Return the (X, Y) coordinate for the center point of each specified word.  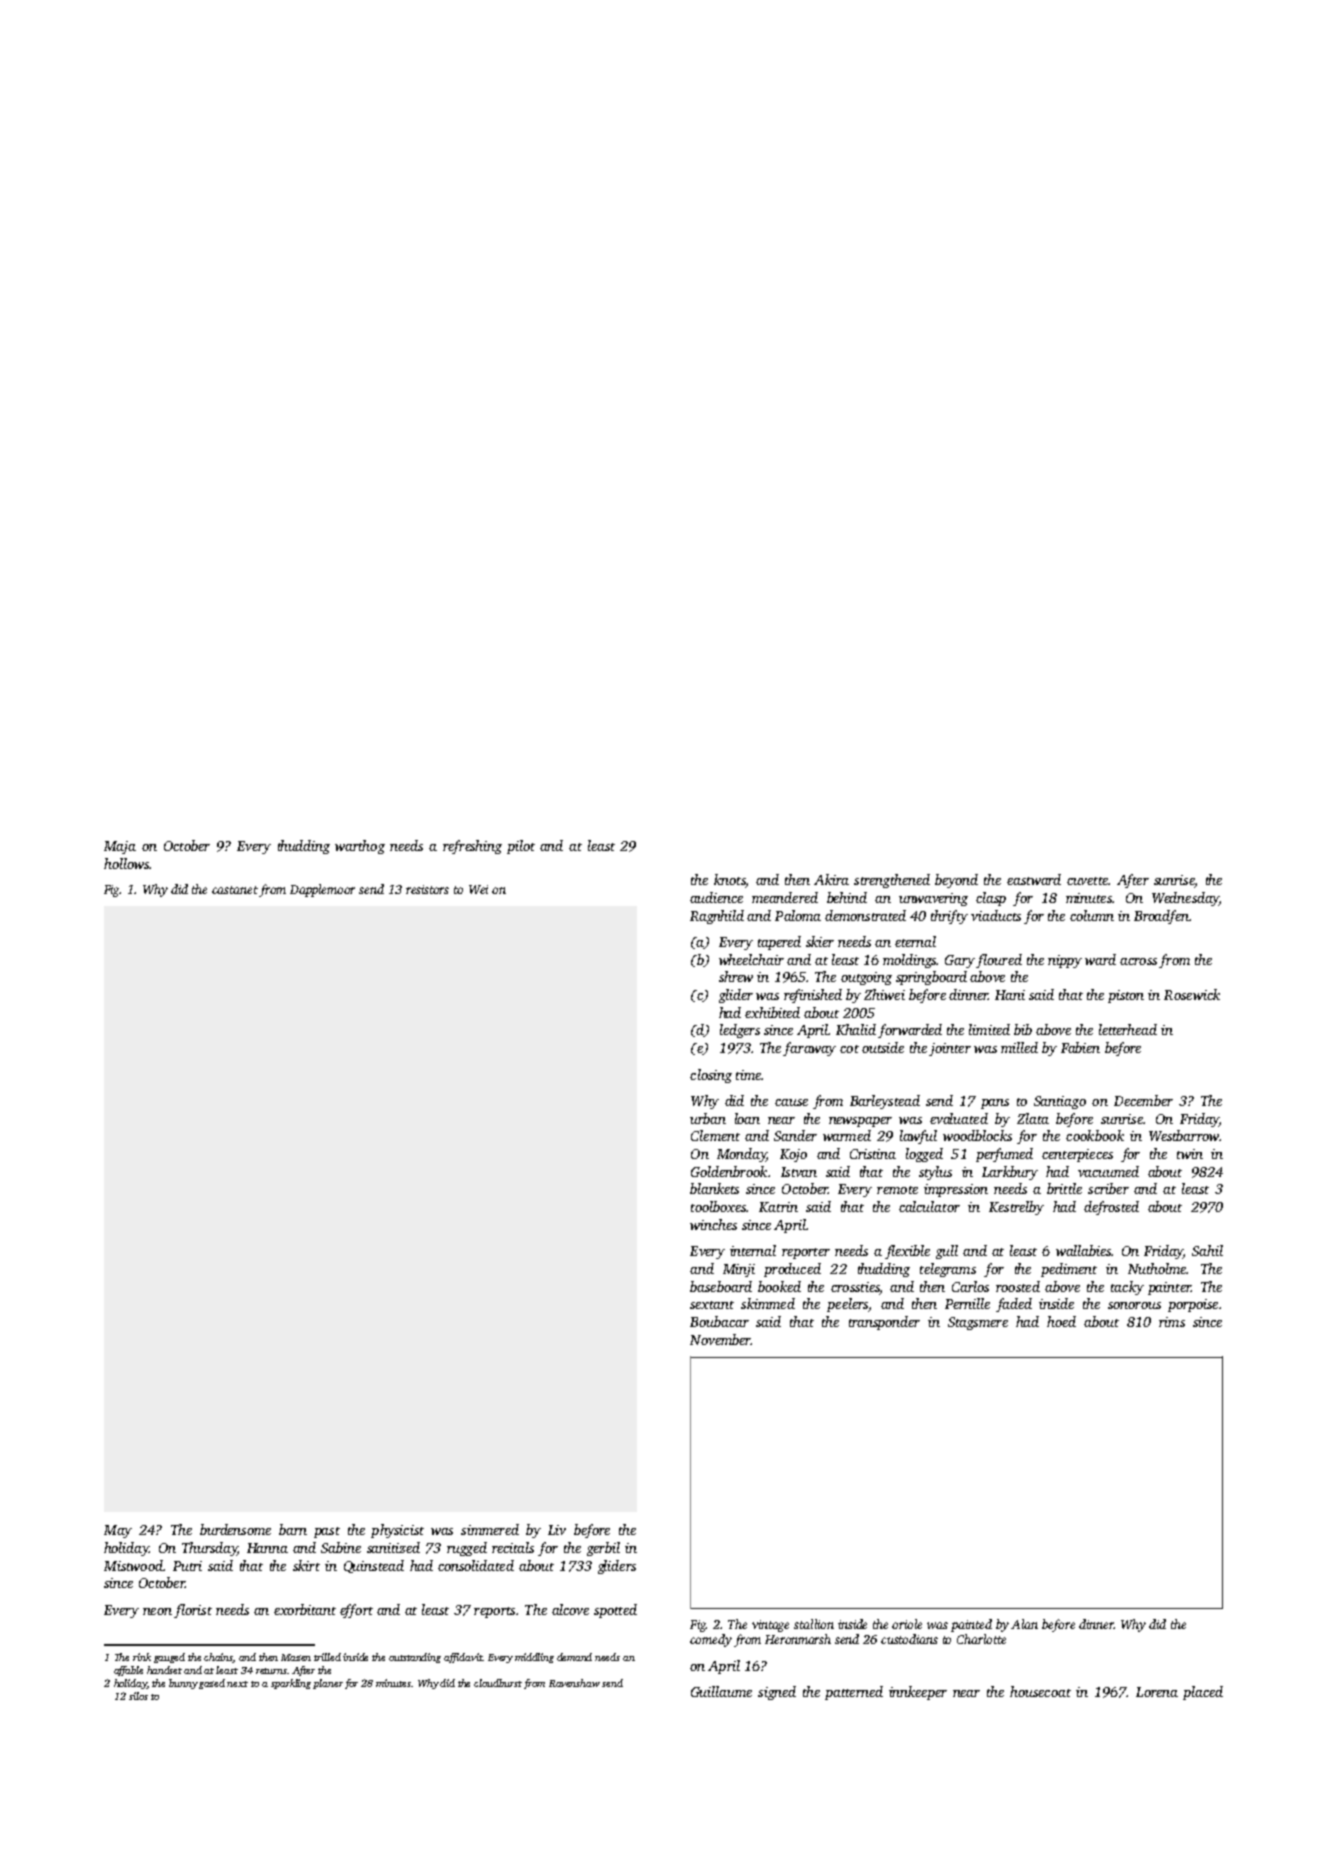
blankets (714, 1188)
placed (1203, 1693)
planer (328, 1684)
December (1143, 1100)
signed (777, 1693)
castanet (235, 890)
